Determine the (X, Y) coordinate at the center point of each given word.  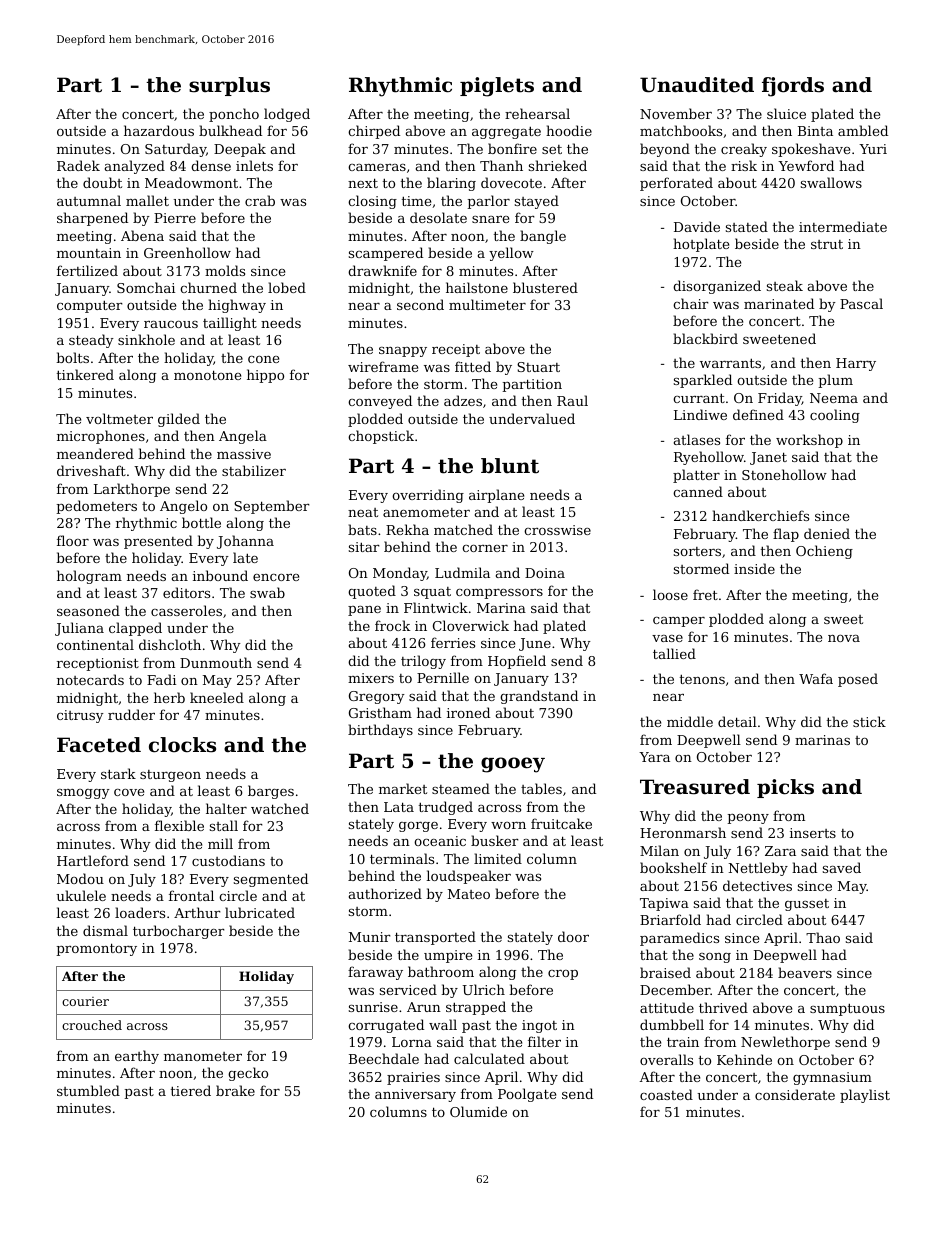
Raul (572, 400)
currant (699, 398)
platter (696, 476)
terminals (402, 858)
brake (235, 1090)
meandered (95, 453)
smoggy (83, 794)
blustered (545, 287)
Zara (780, 851)
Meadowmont (191, 182)
